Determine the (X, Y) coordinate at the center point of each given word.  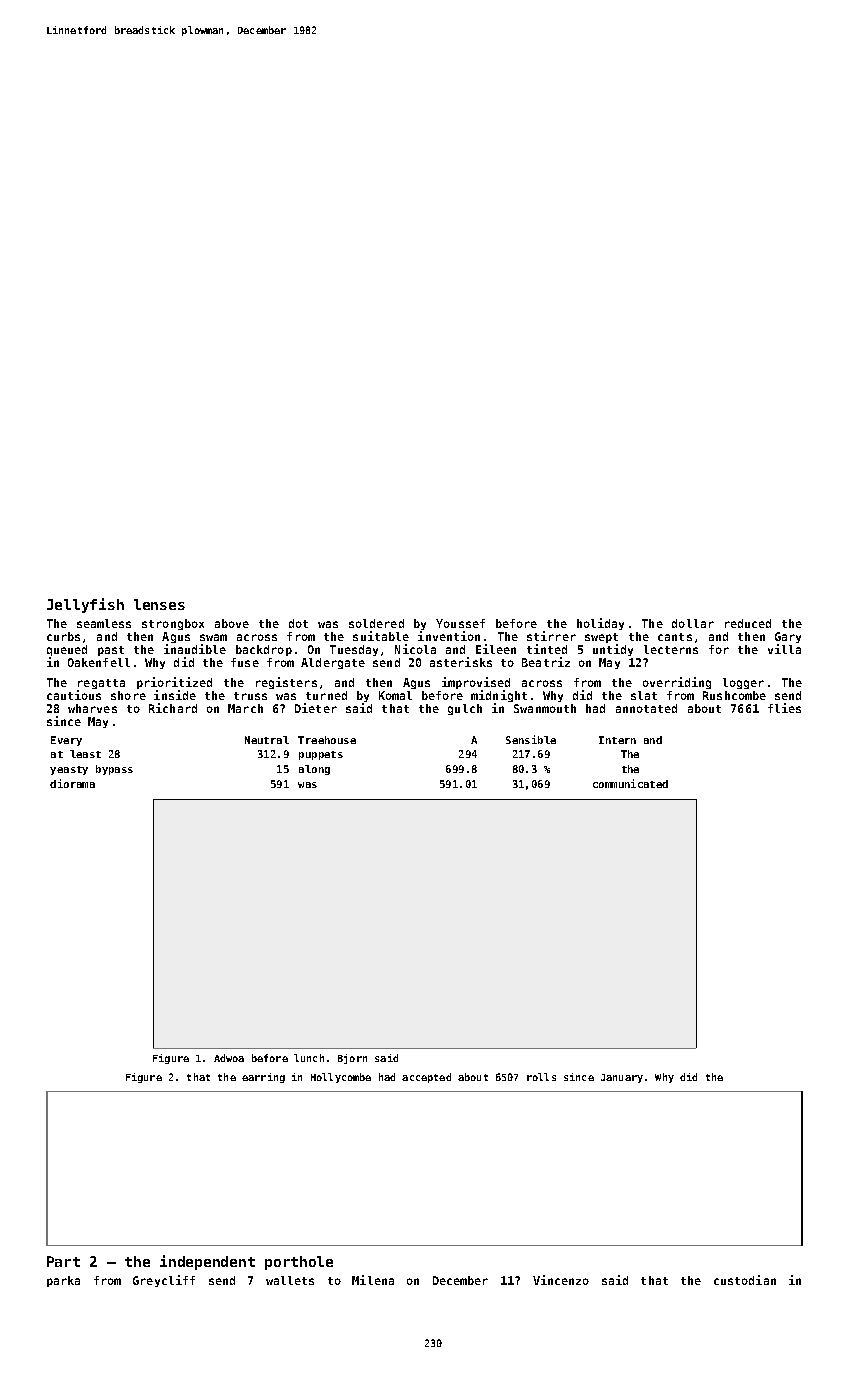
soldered (376, 623)
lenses (159, 604)
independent (207, 1262)
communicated (630, 783)
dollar (693, 623)
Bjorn (352, 1059)
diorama (72, 783)
